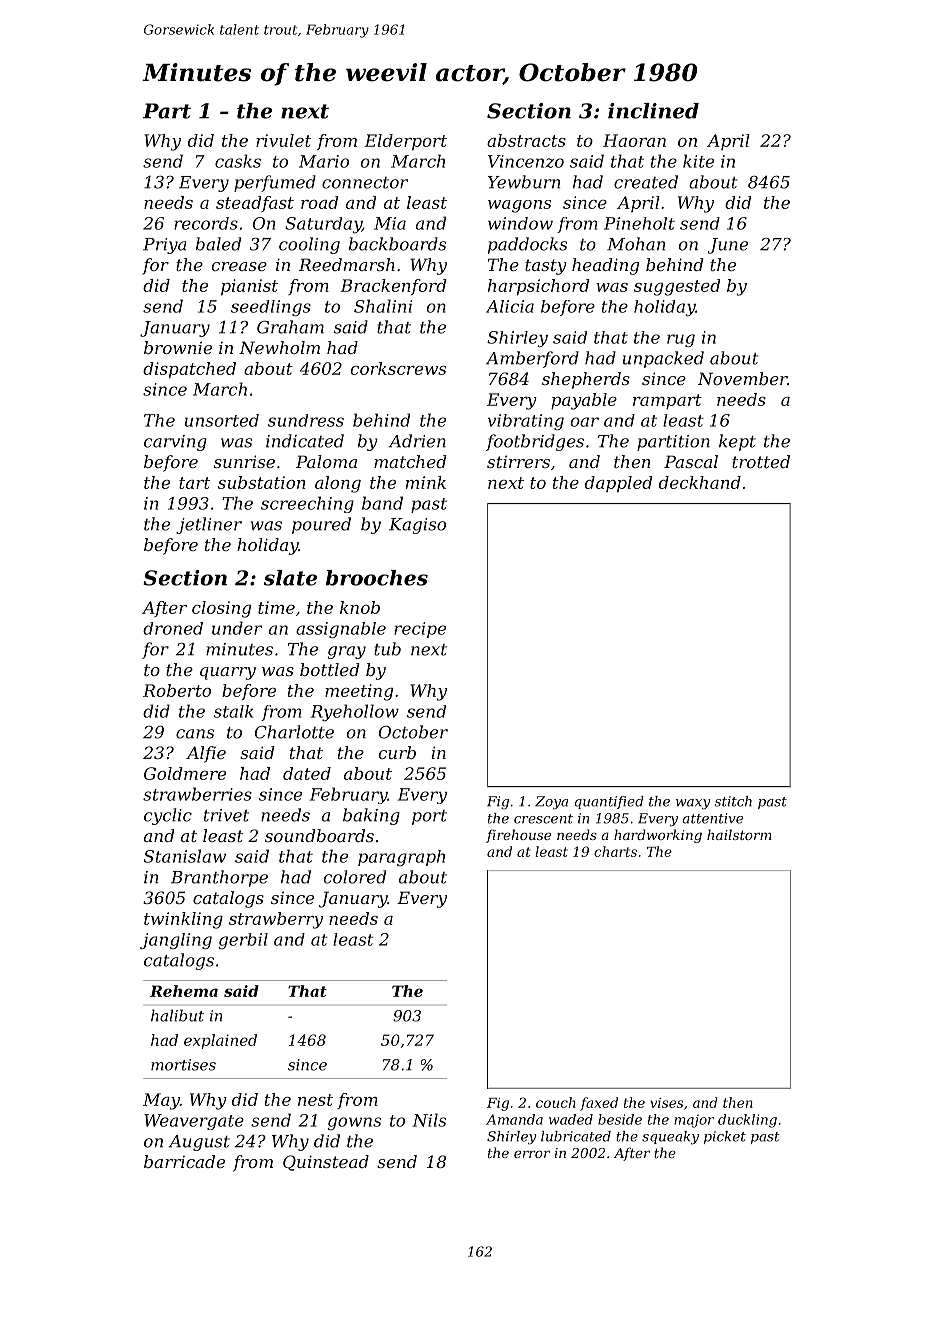  Describe the element at coordinates (417, 526) in the screenshot. I see `Kagiso` at that location.
